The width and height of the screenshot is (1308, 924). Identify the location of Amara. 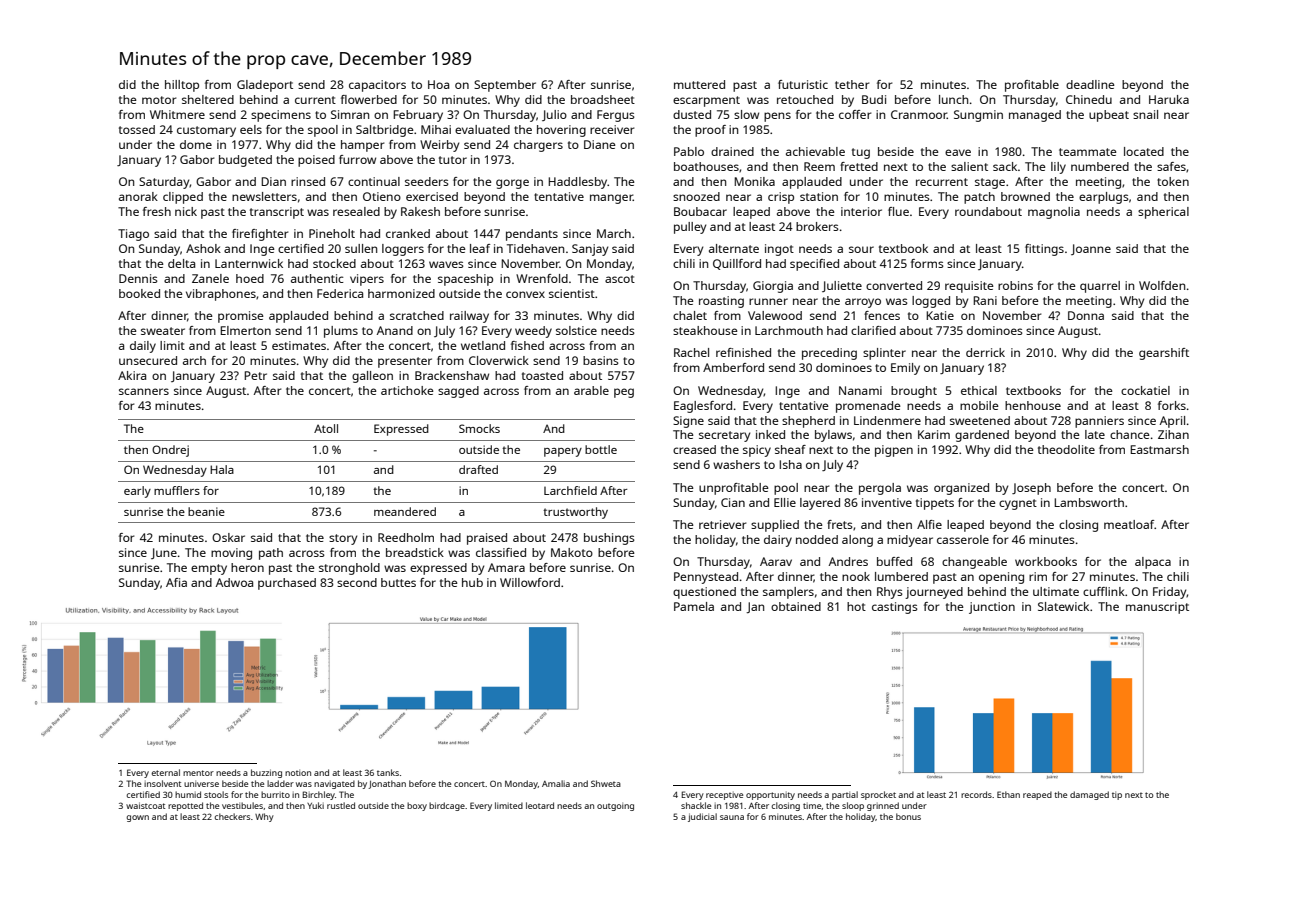
(506, 567).
